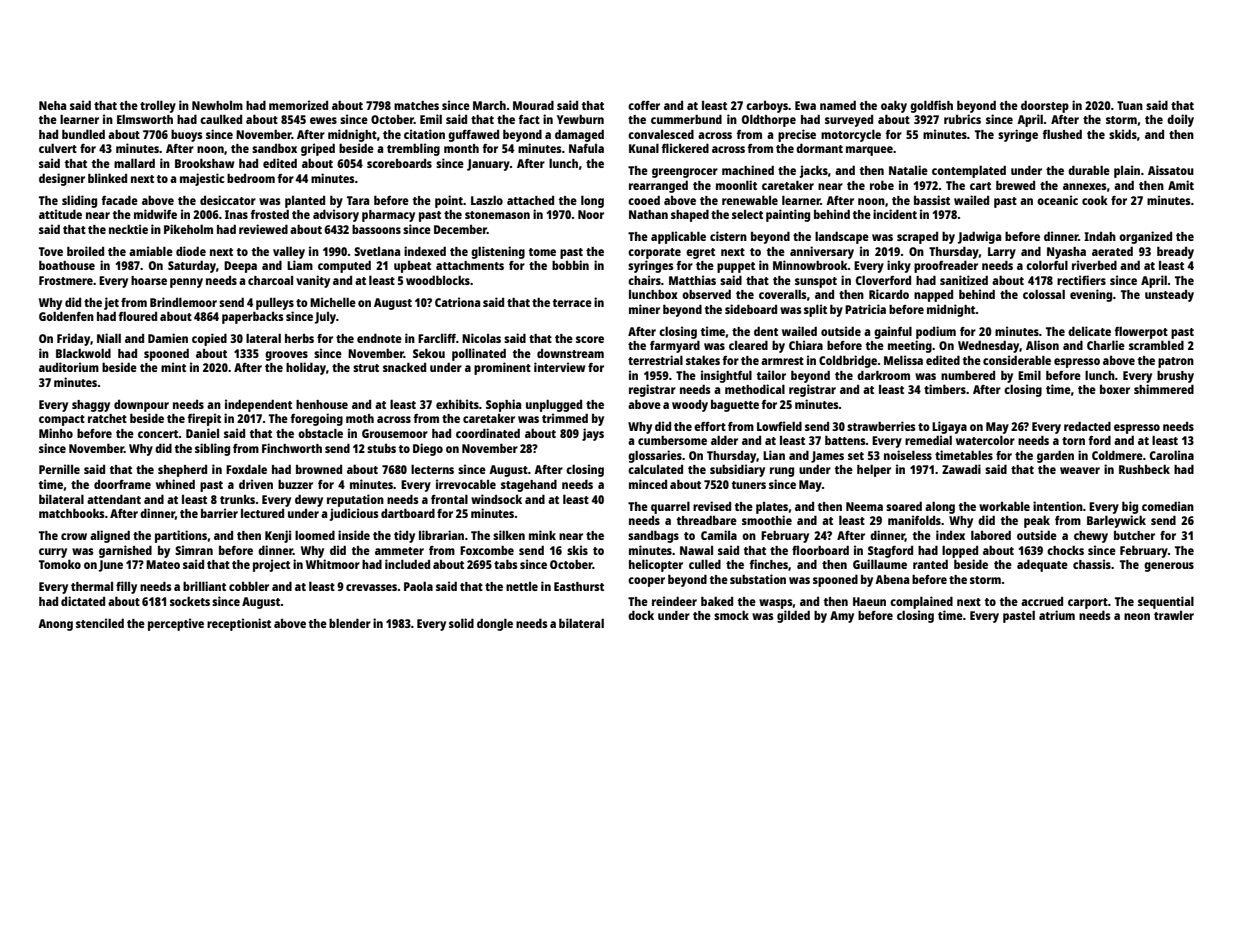 The height and width of the screenshot is (952, 1233). I want to click on neon, so click(1137, 616).
